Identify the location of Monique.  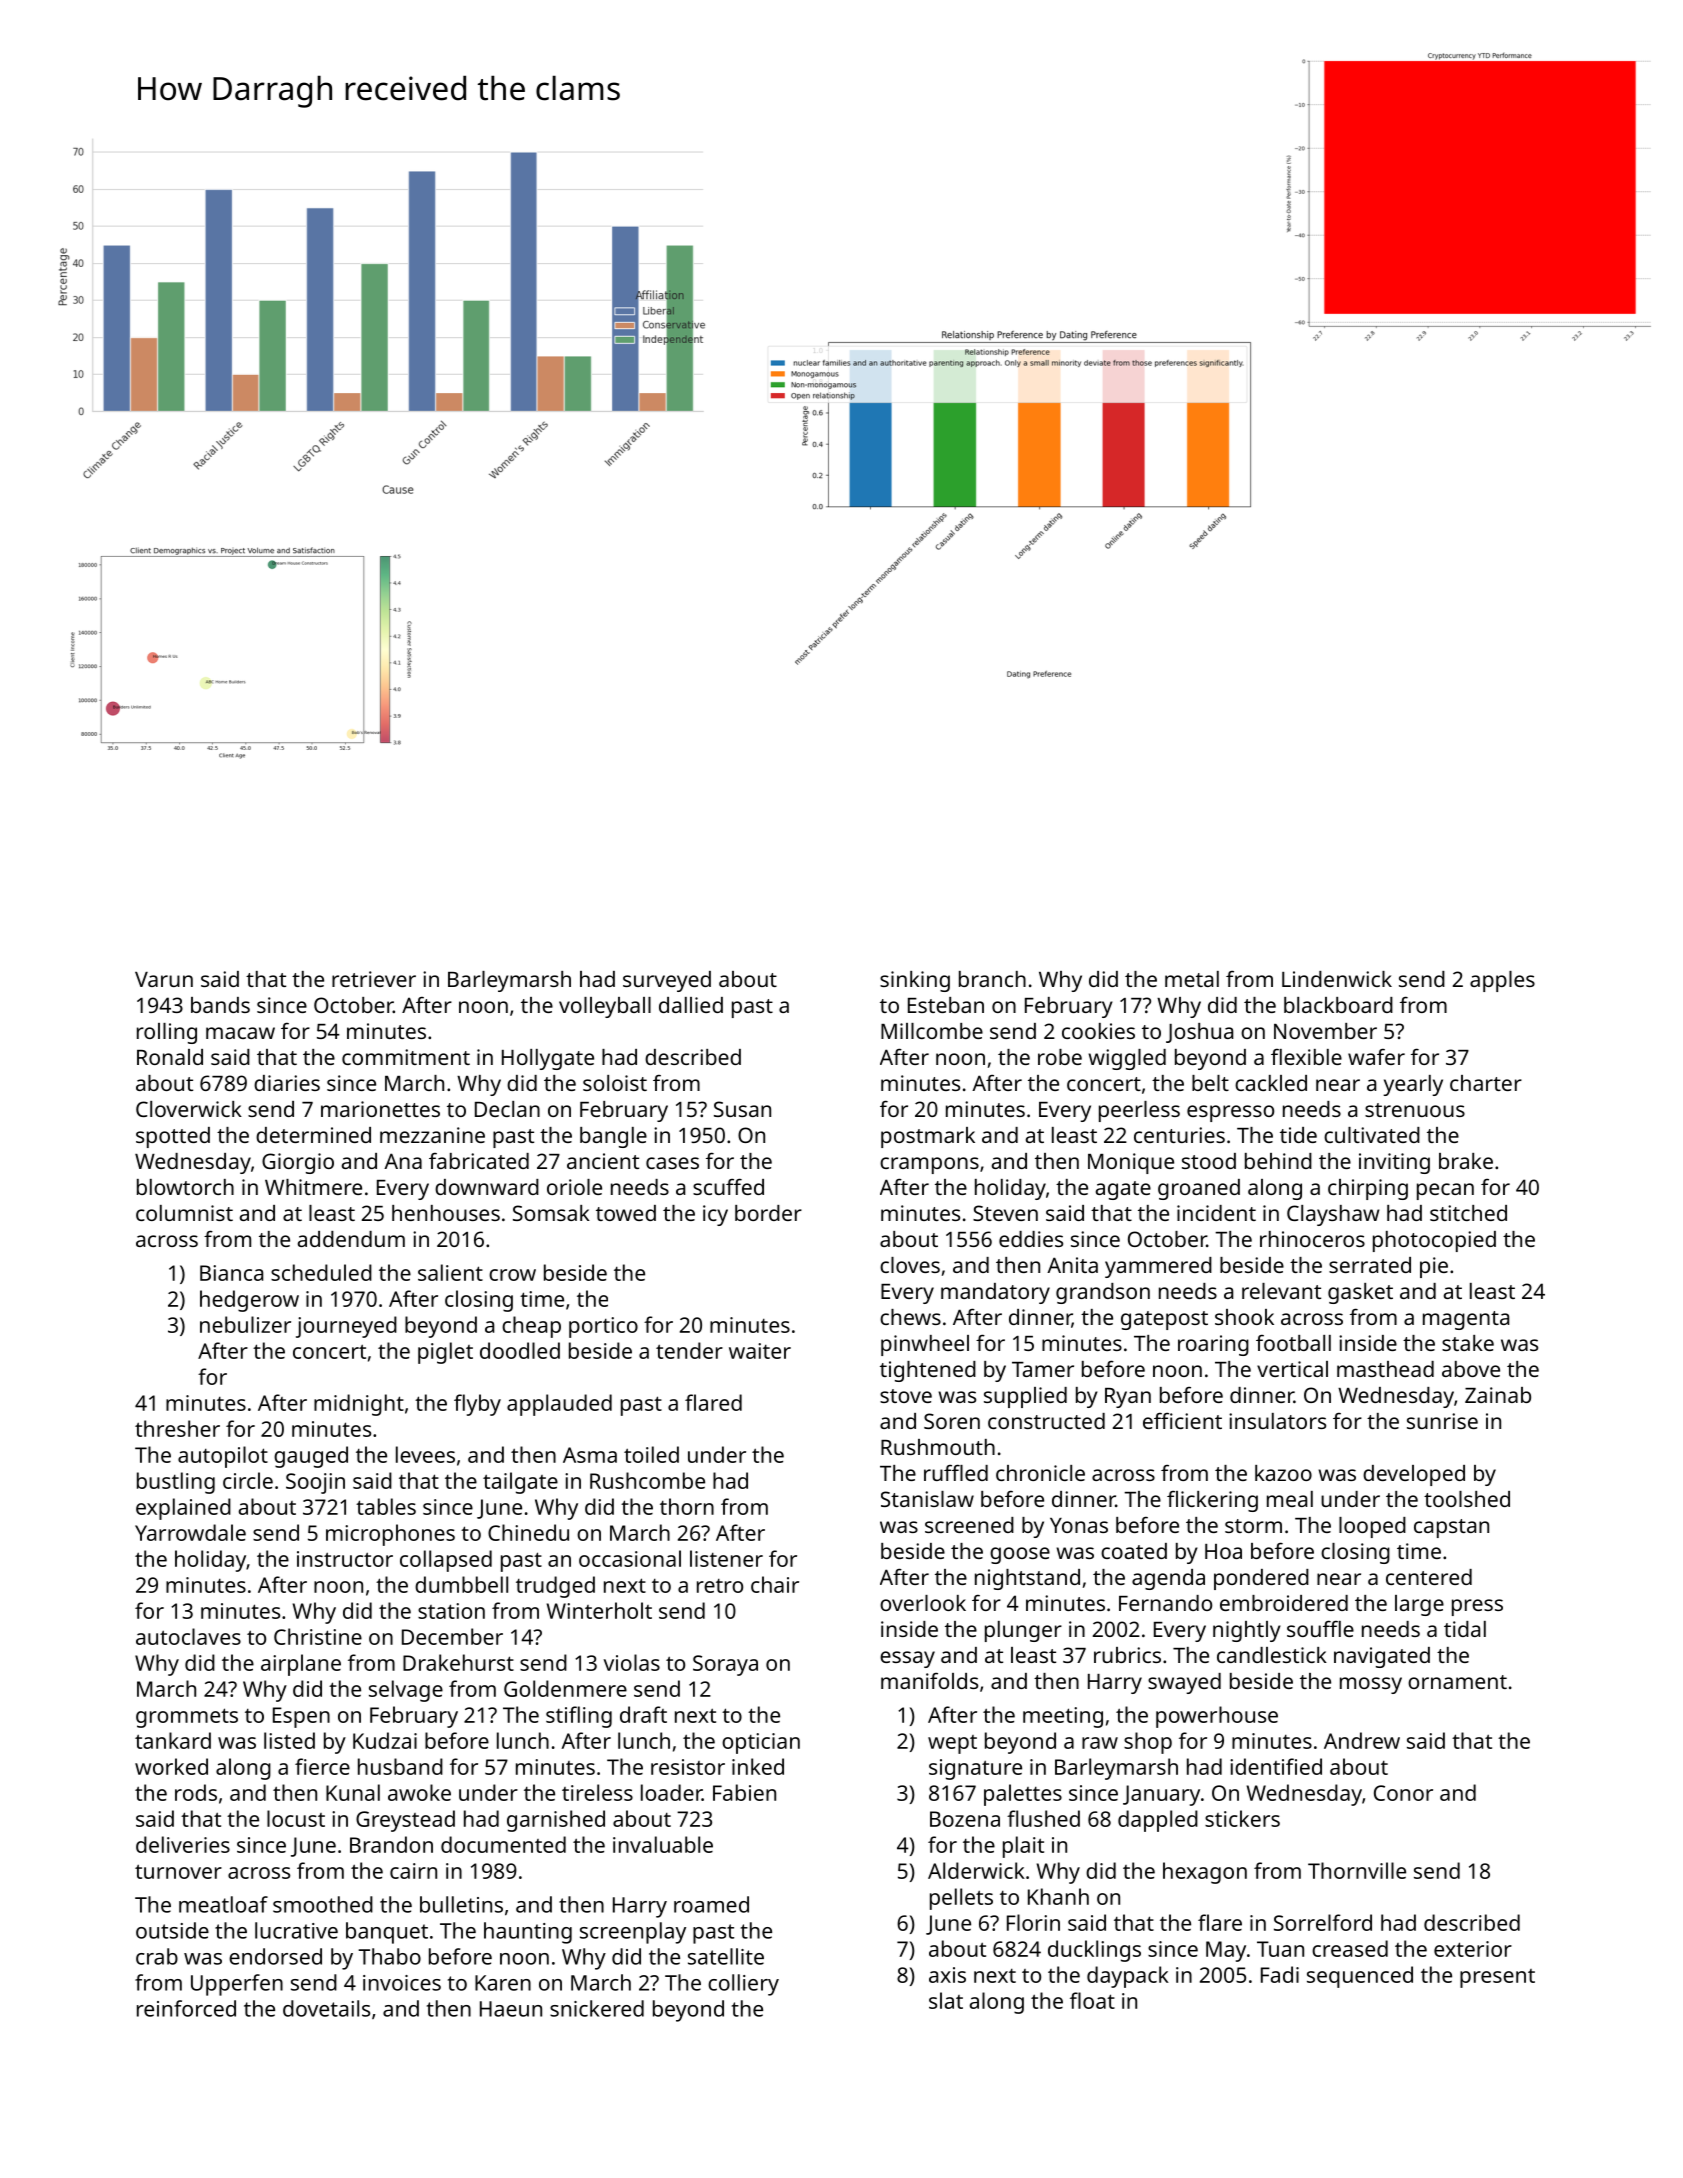
(1131, 1163).
